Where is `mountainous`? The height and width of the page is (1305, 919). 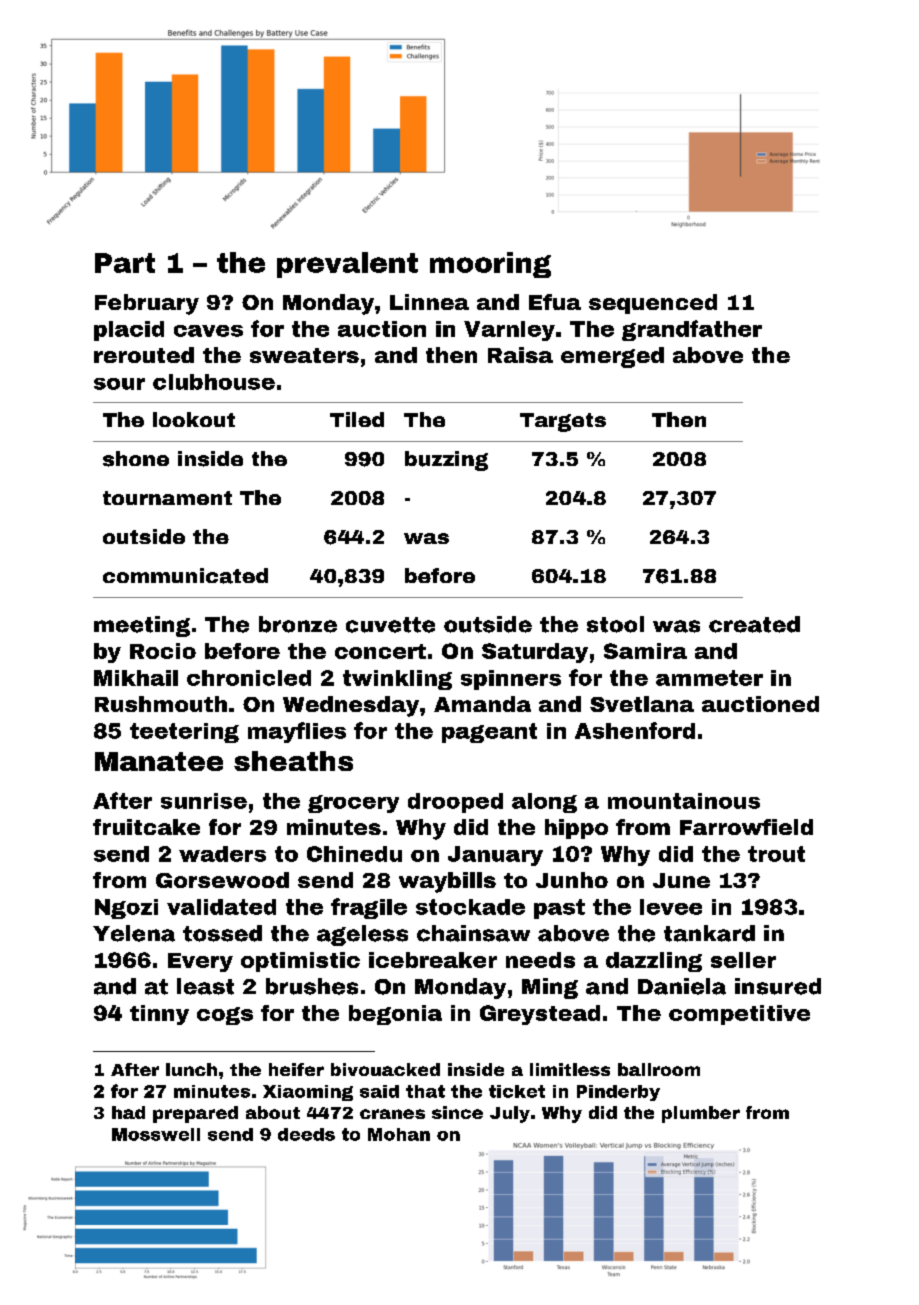
mountainous is located at coordinates (684, 801).
